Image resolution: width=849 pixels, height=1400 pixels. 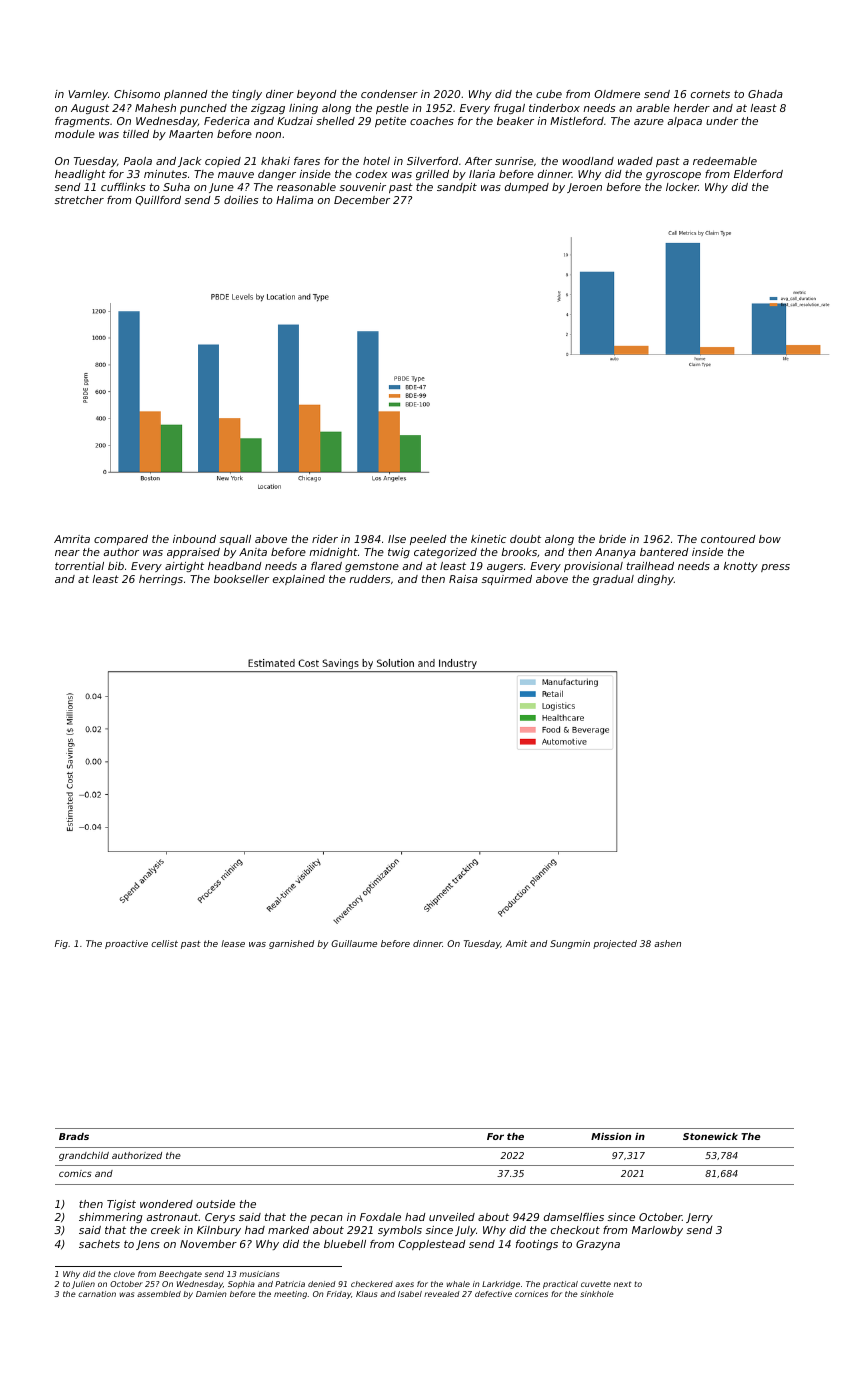 I want to click on doilies, so click(x=241, y=200).
